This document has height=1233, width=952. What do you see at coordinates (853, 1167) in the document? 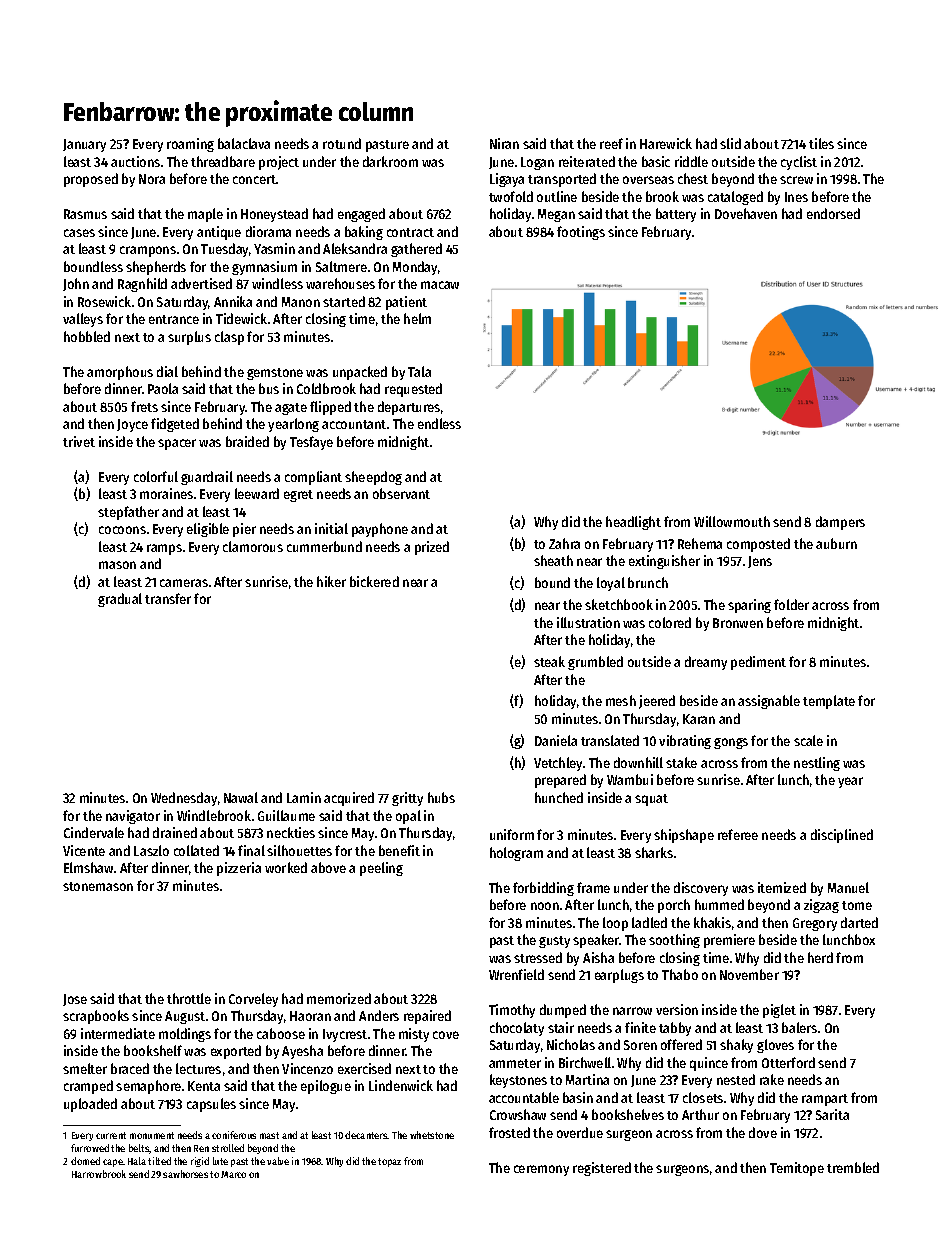
I see `trembled` at bounding box center [853, 1167].
